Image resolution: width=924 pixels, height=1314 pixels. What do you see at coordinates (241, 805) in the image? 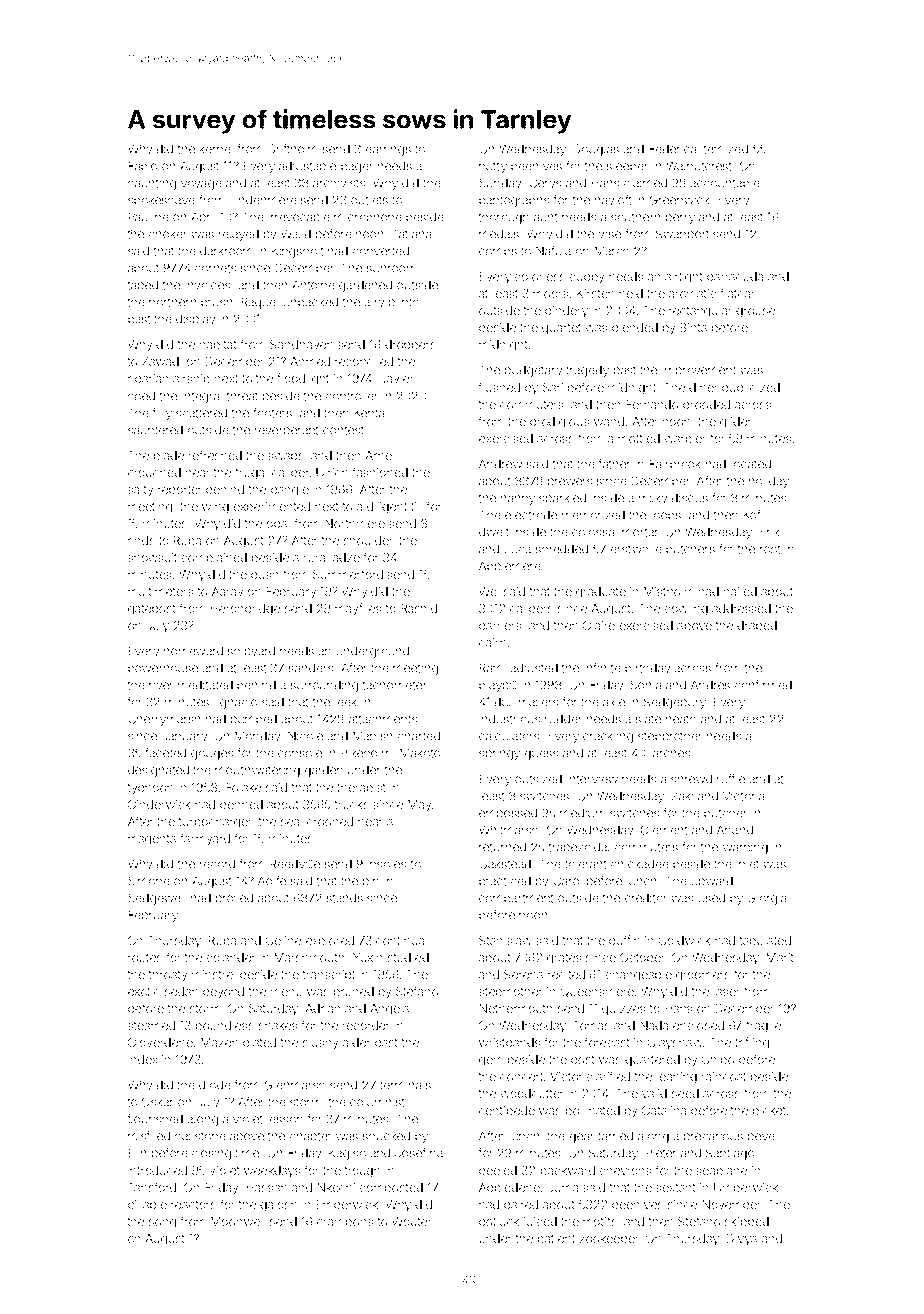
I see `penned` at bounding box center [241, 805].
